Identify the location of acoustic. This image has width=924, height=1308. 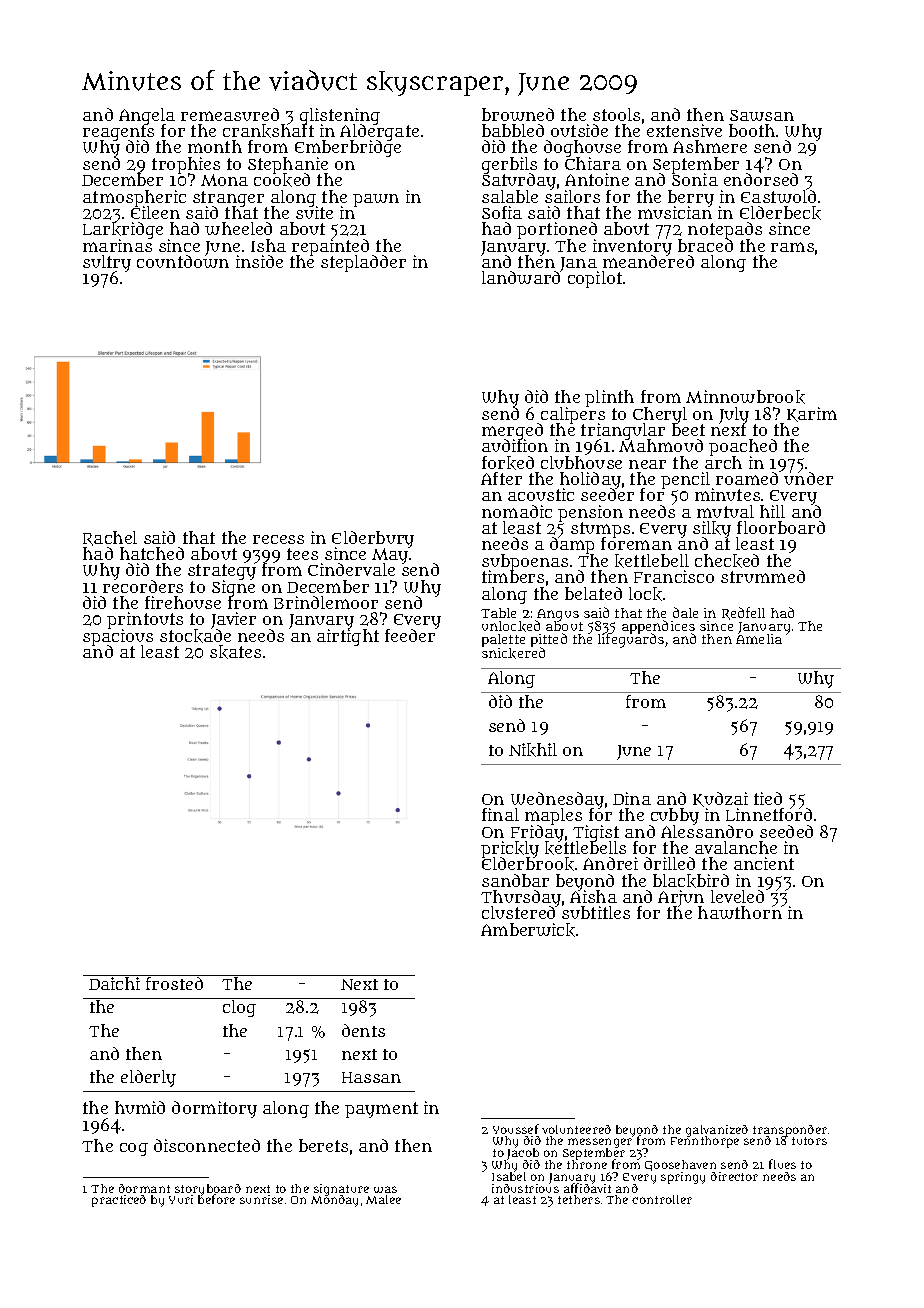
(541, 494).
